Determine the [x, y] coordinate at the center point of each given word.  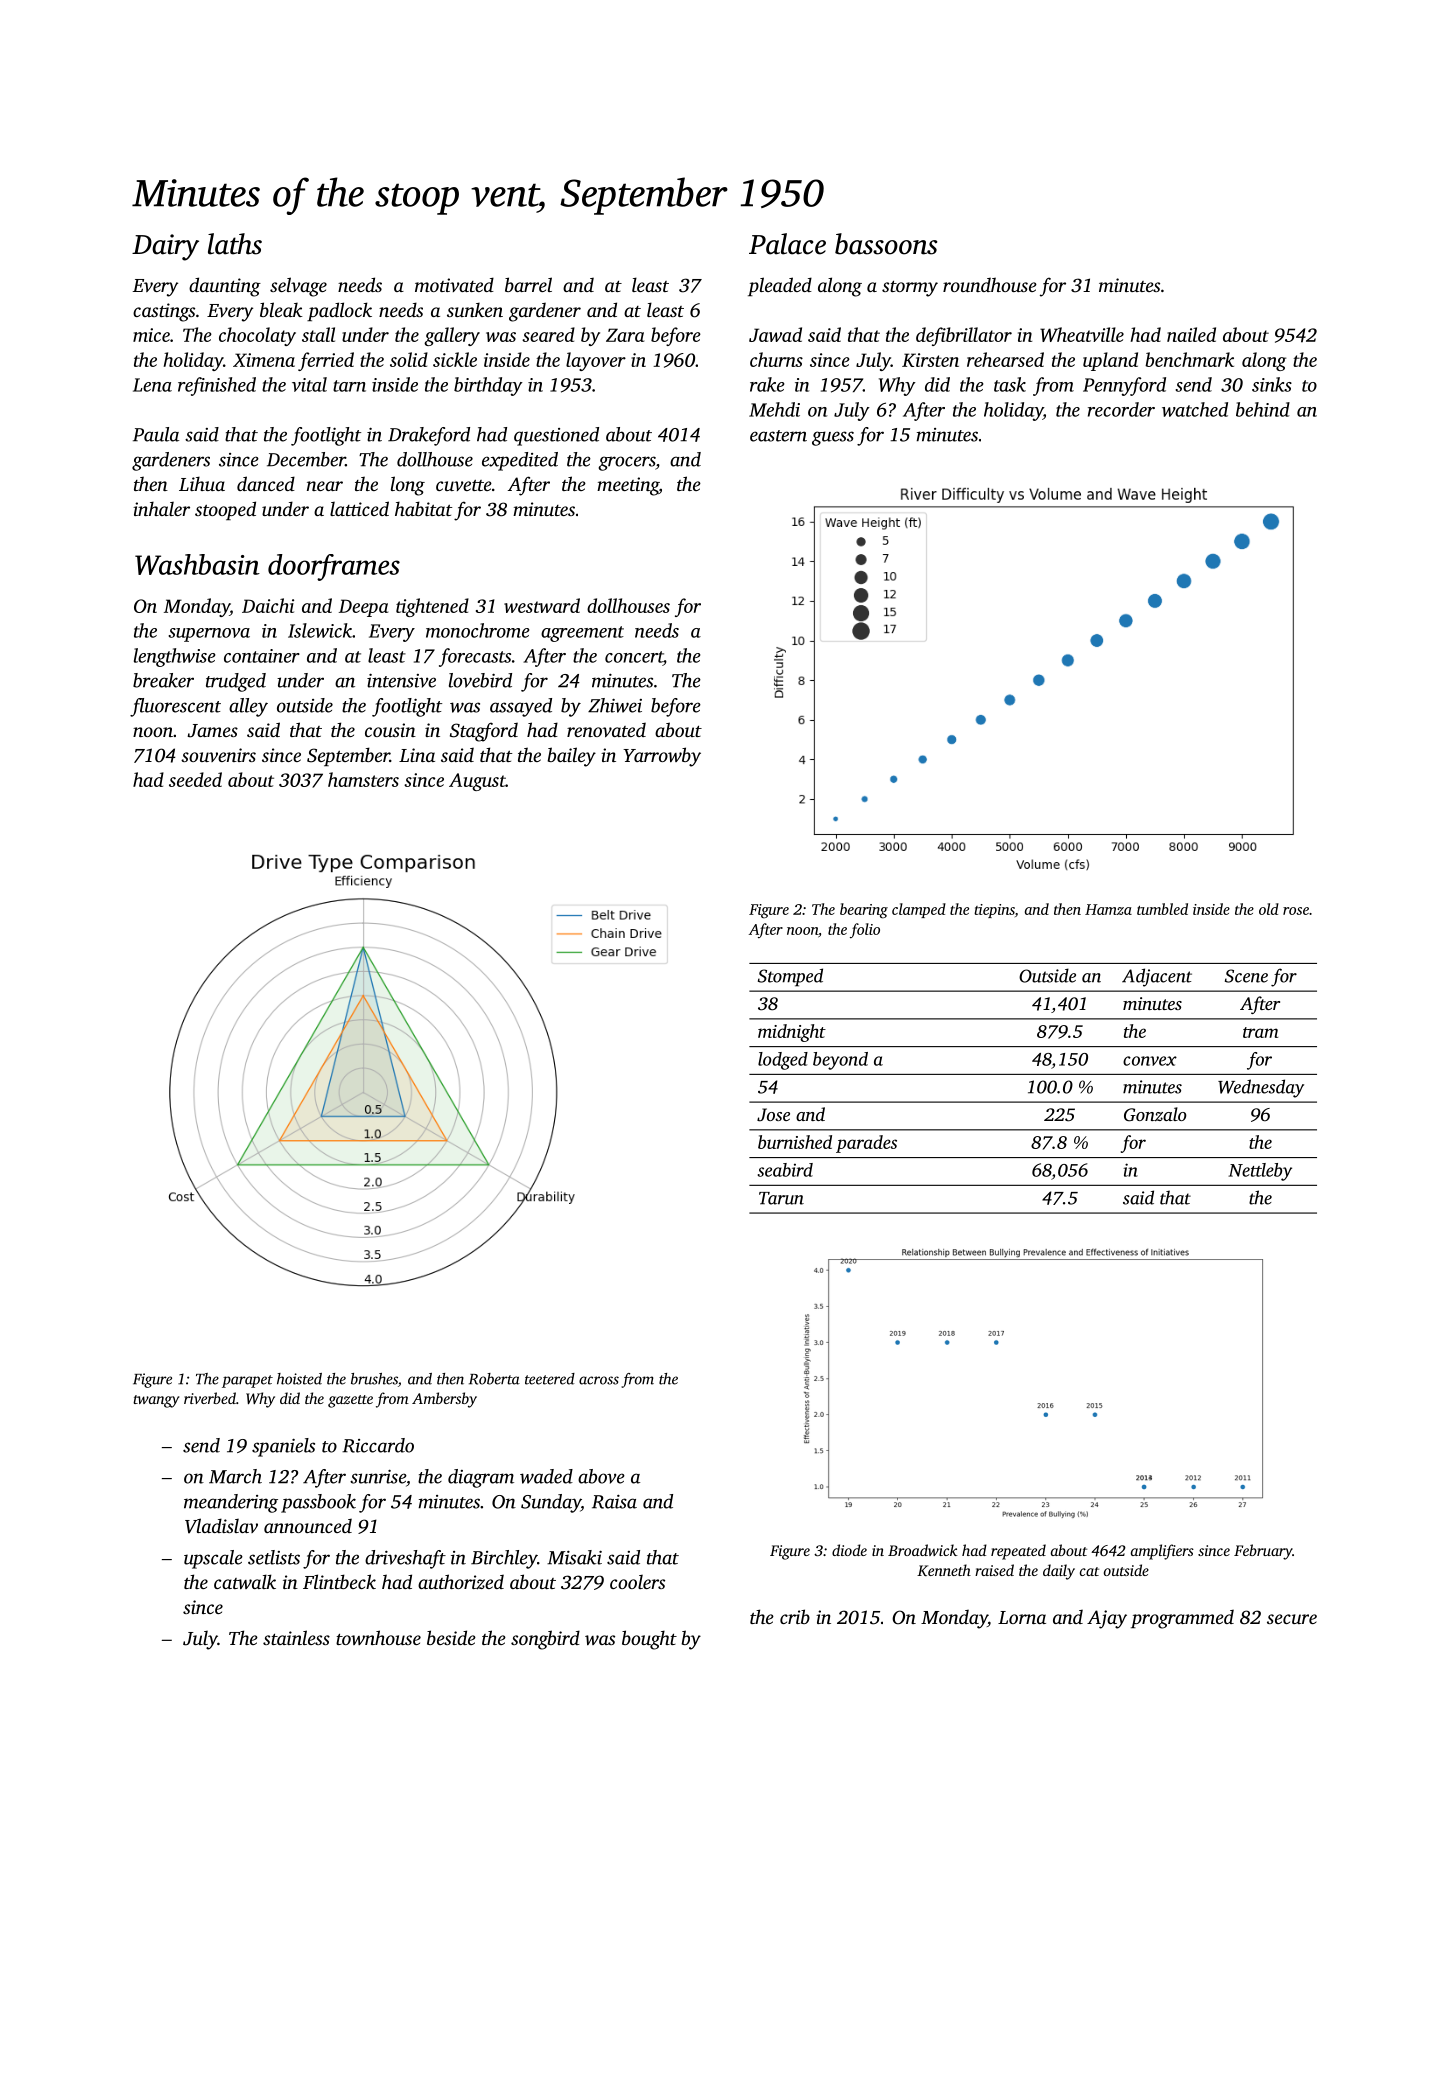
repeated [1018, 1552]
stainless [296, 1637]
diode [849, 1550]
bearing [864, 911]
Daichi [268, 605]
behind [1263, 409]
